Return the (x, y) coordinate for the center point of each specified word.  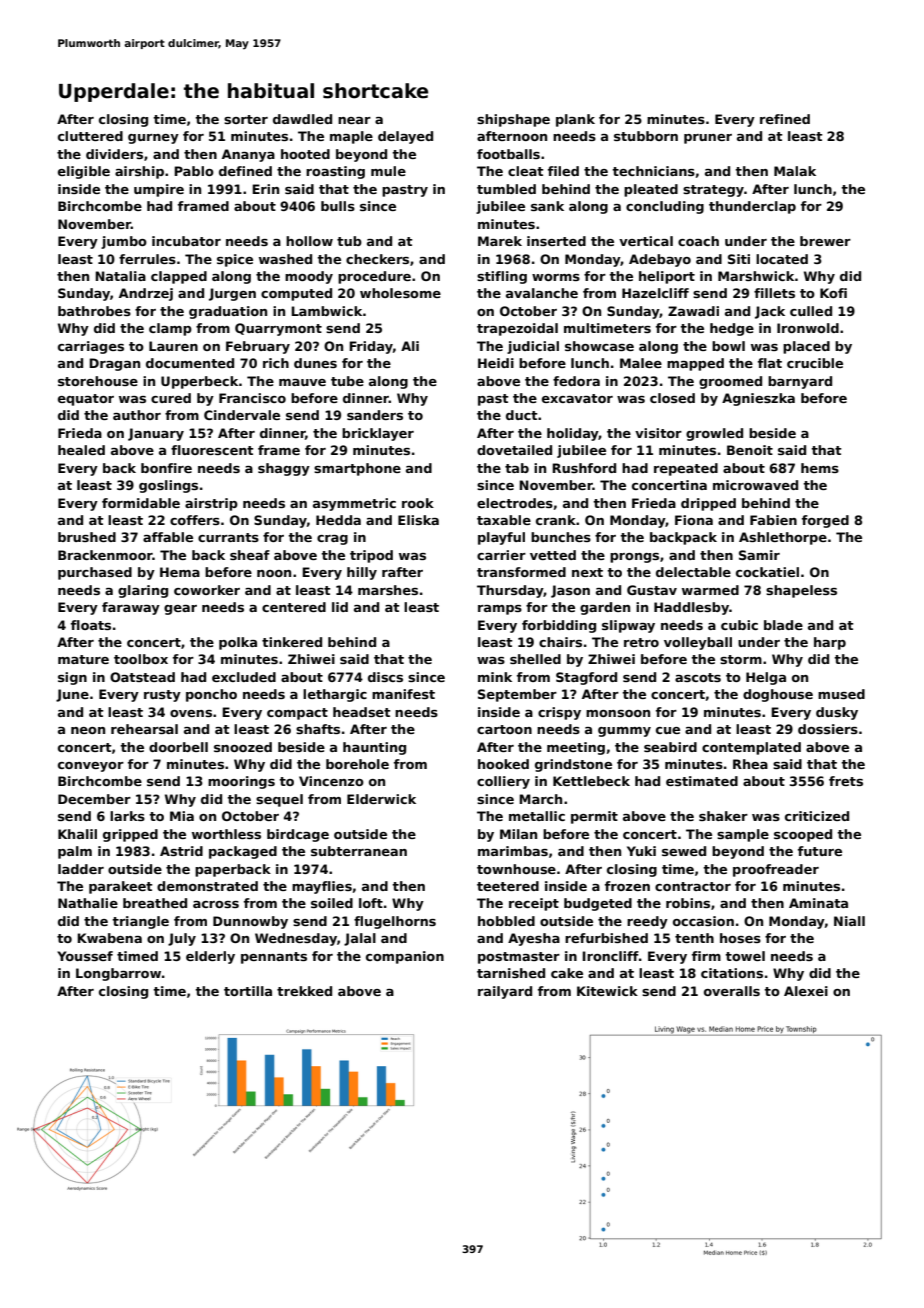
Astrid (181, 851)
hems (820, 468)
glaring (143, 591)
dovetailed (514, 450)
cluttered (90, 136)
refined (785, 119)
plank (575, 120)
